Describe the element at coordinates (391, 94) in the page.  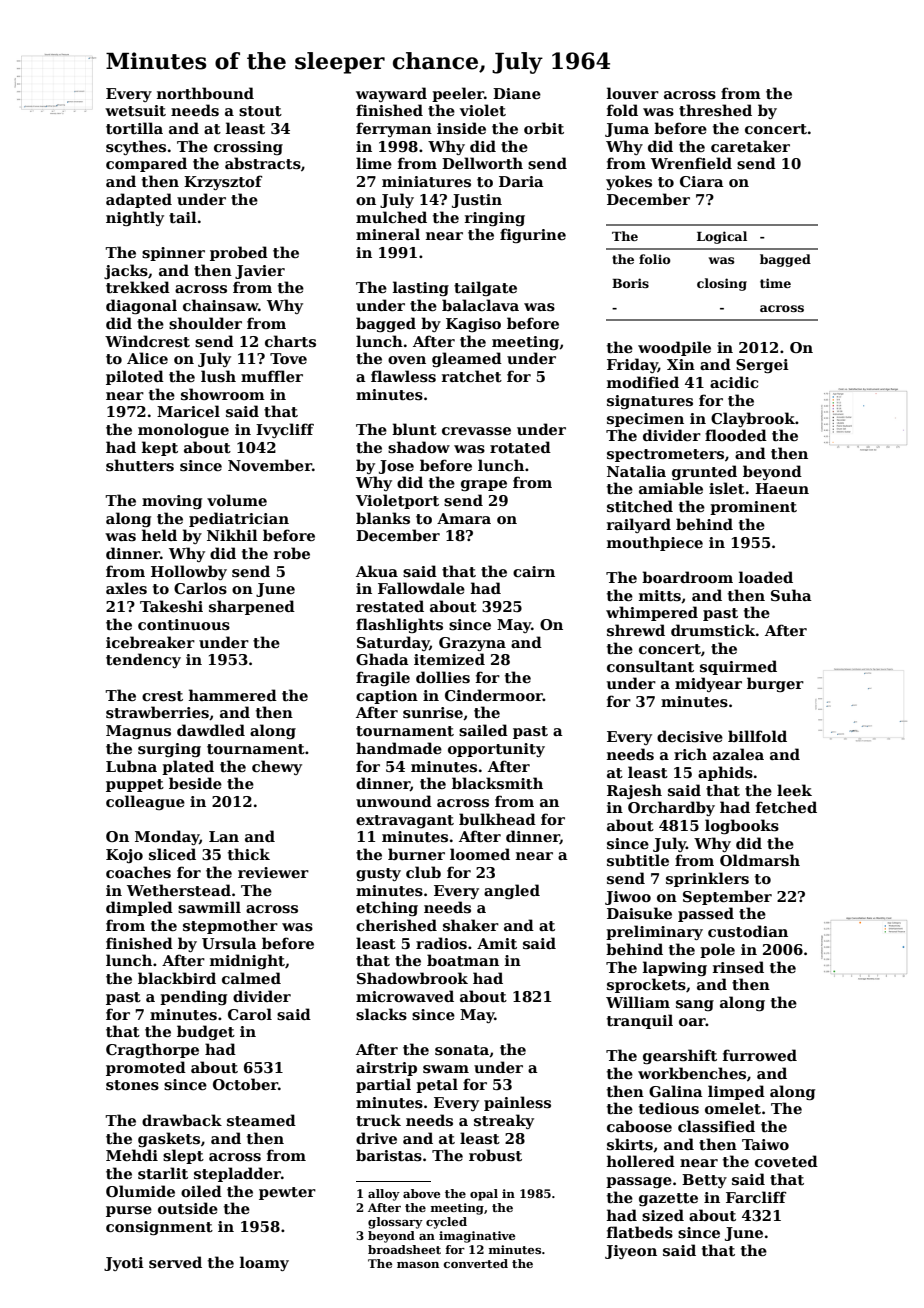
I see `wayward` at that location.
